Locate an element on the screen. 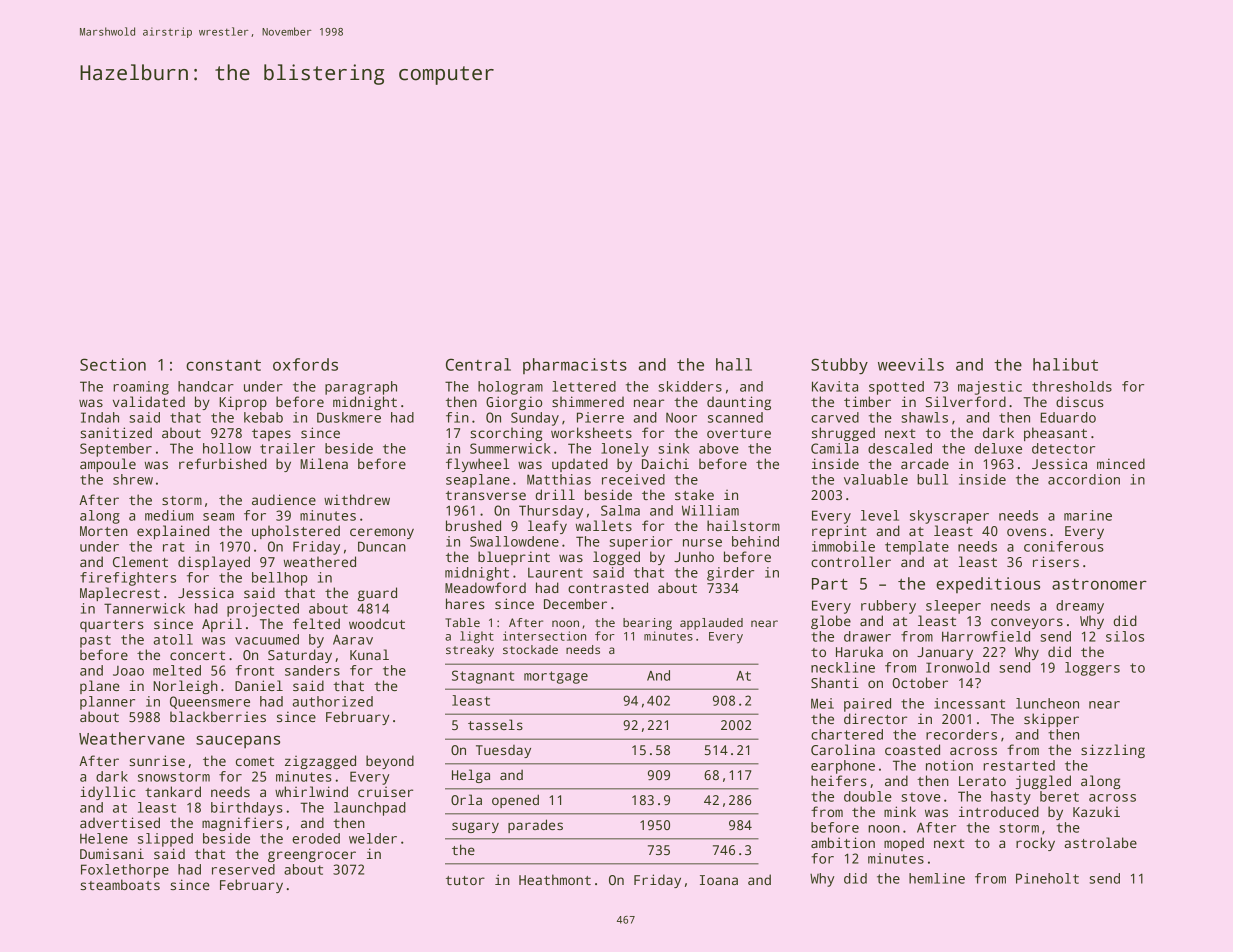 Image resolution: width=1233 pixels, height=952 pixels. scorching is located at coordinates (506, 434).
